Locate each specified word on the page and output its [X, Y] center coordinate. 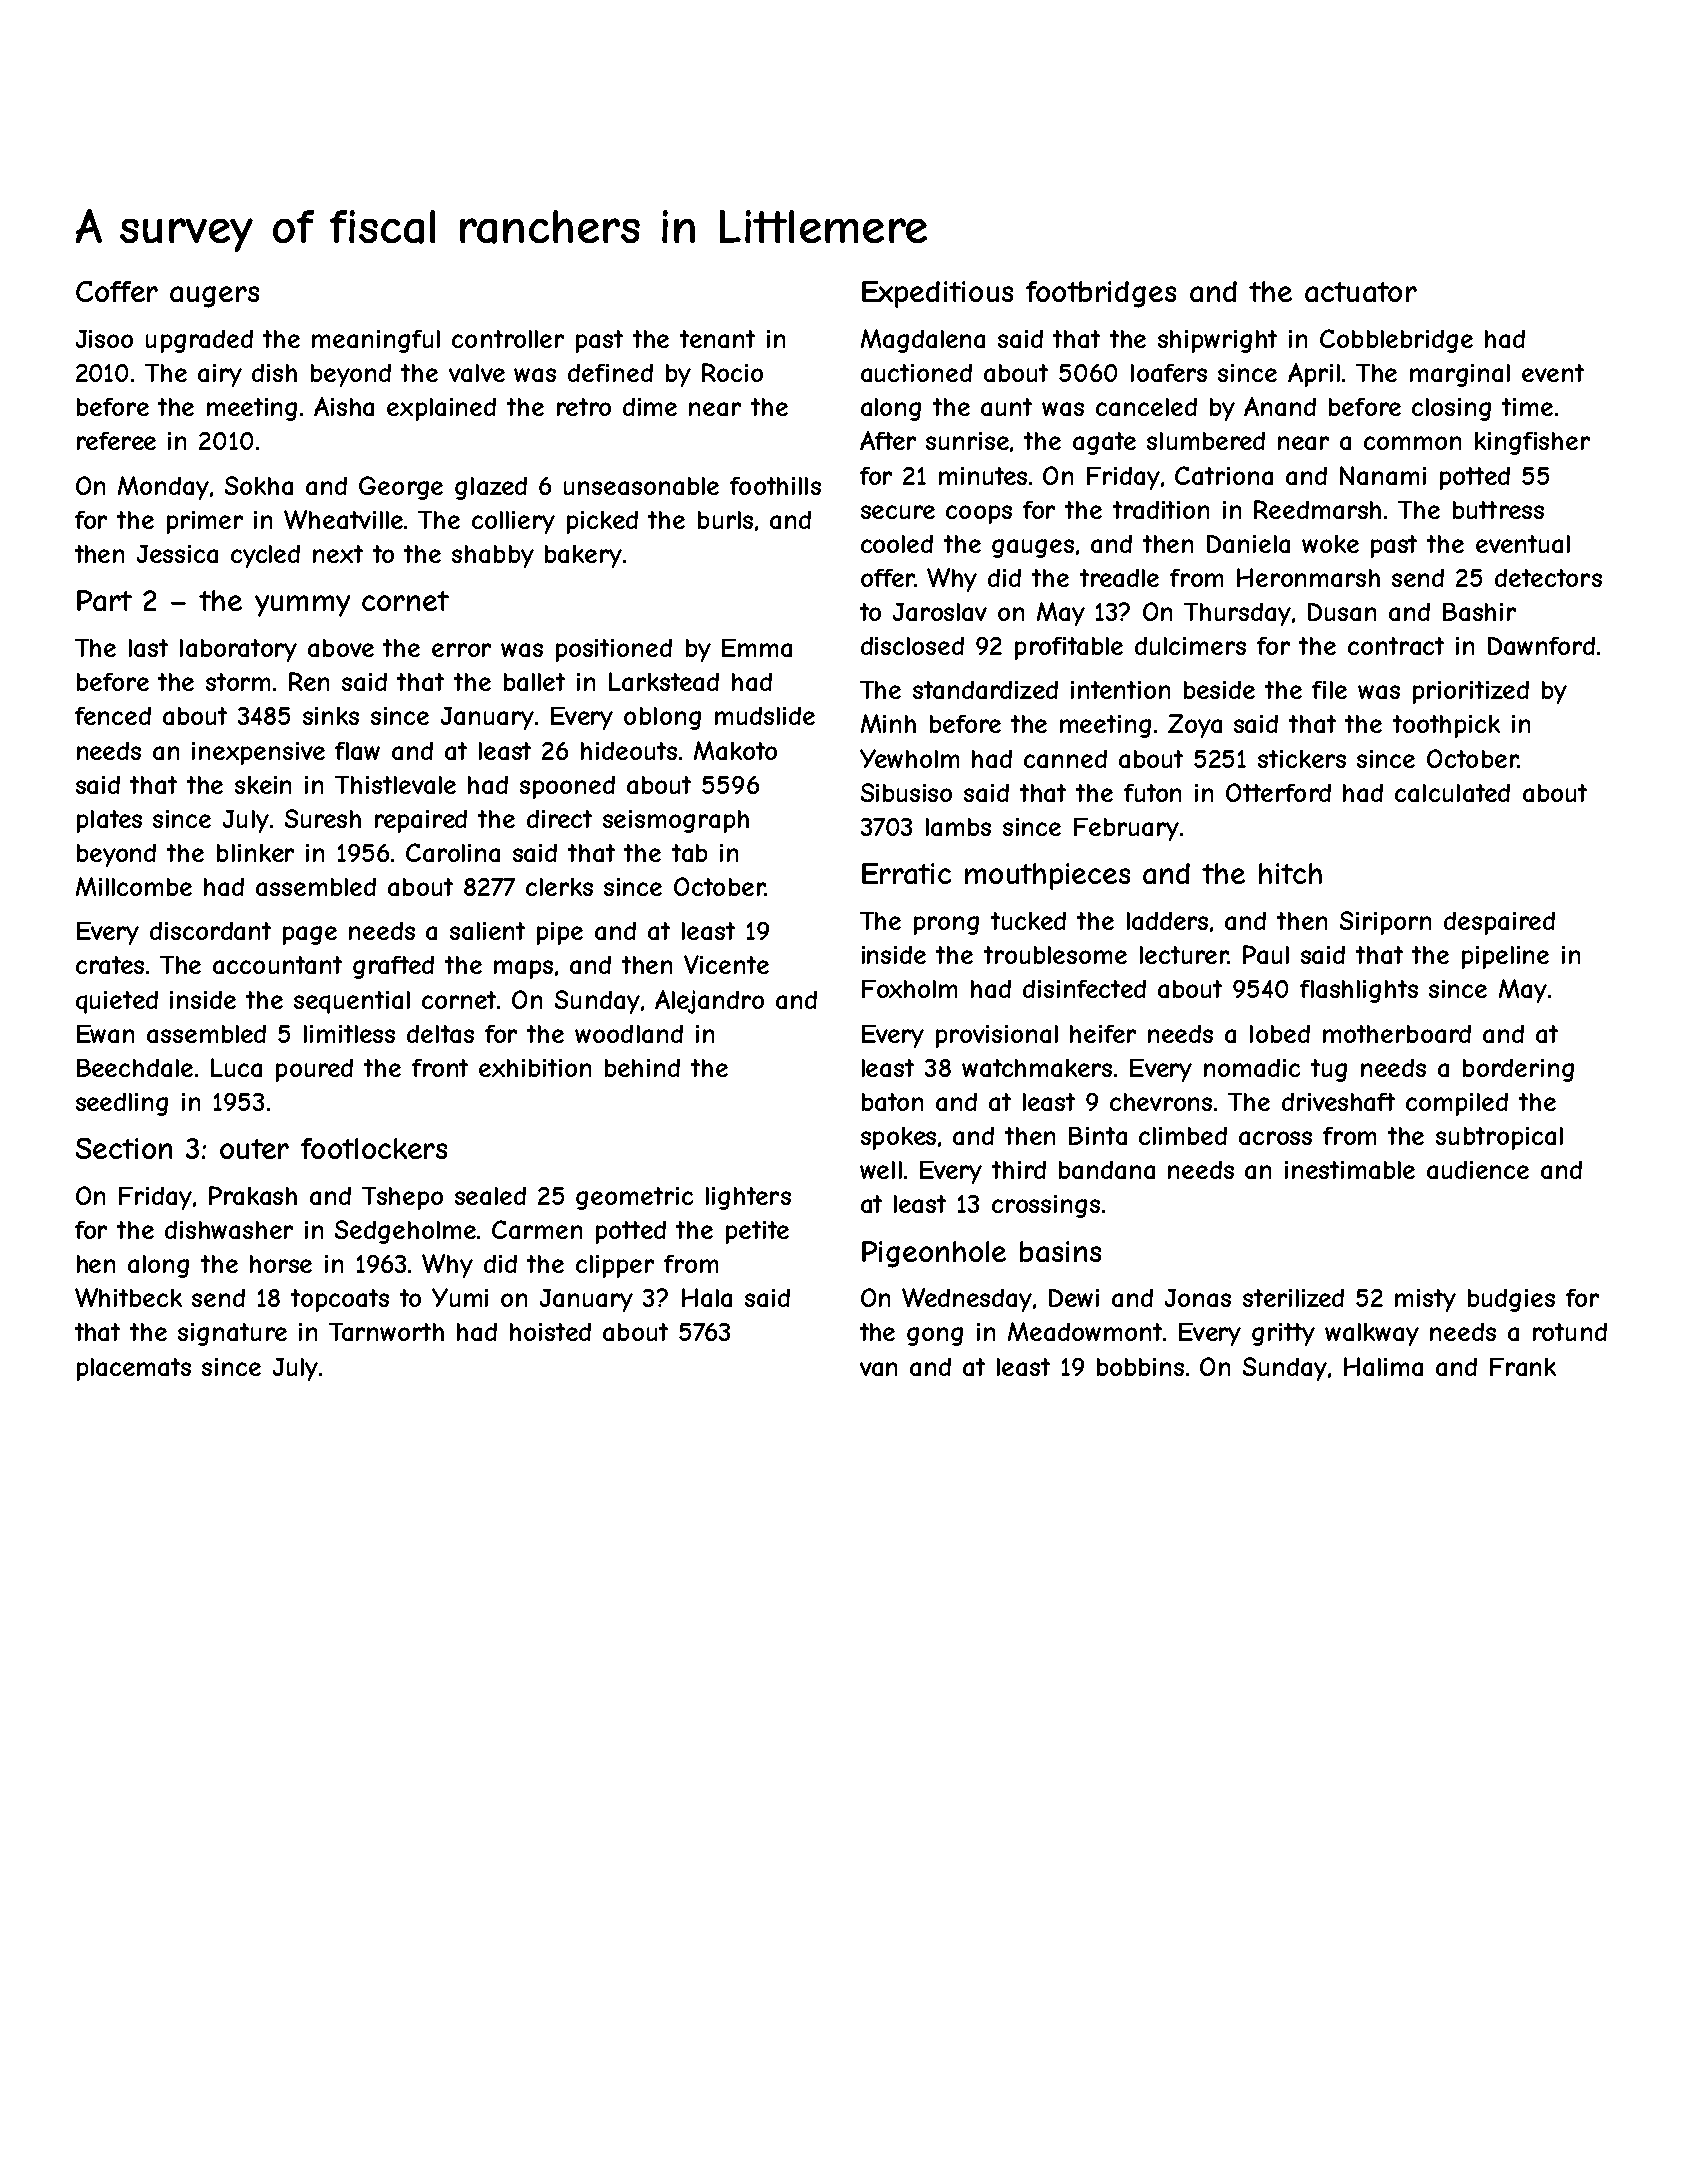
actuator [1361, 292]
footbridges [1101, 294]
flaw [357, 751]
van [878, 1369]
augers [214, 297]
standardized [985, 690]
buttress [1498, 510]
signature [232, 1334]
